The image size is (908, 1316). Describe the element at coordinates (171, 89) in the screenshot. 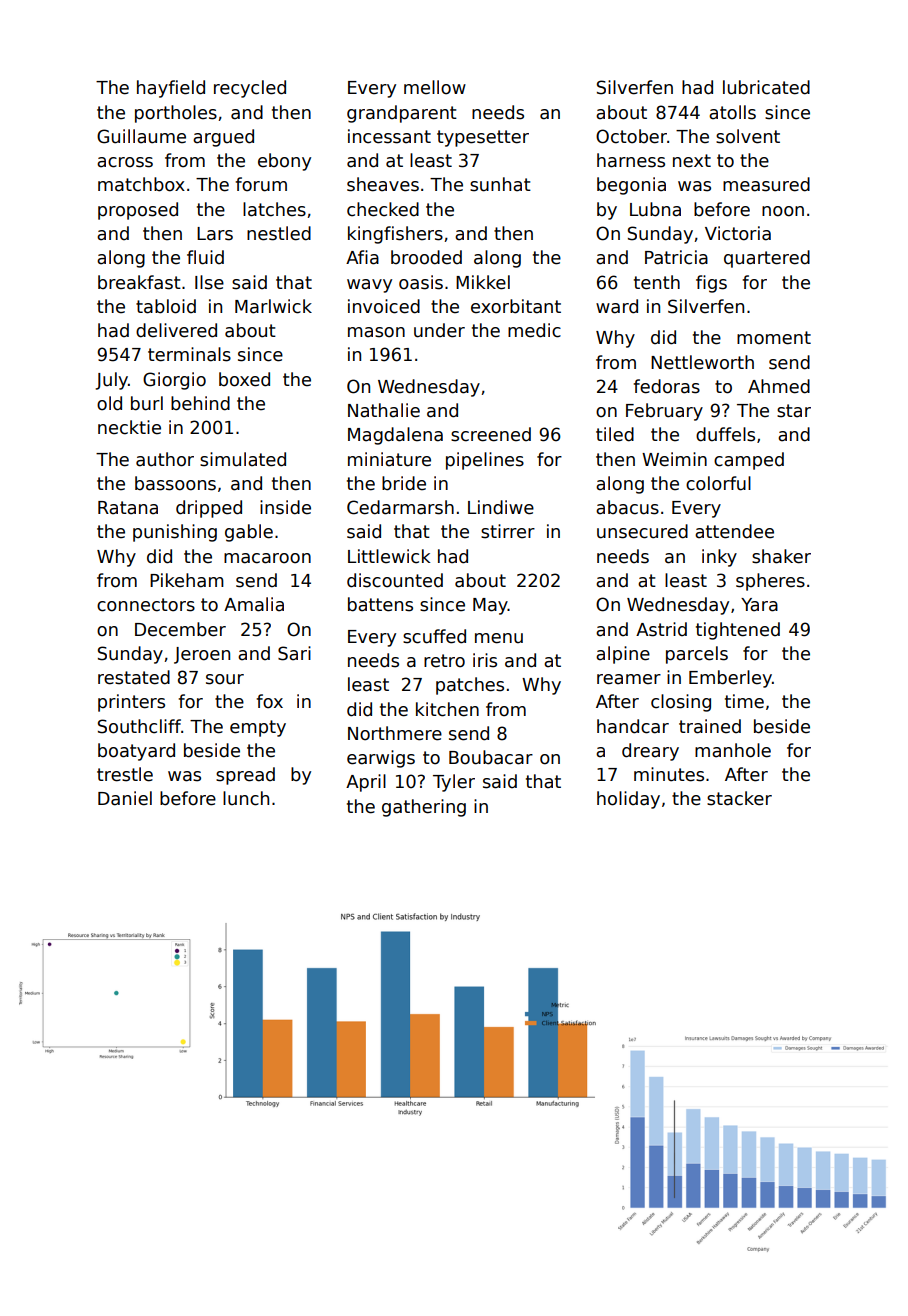

I see `hayfield` at that location.
